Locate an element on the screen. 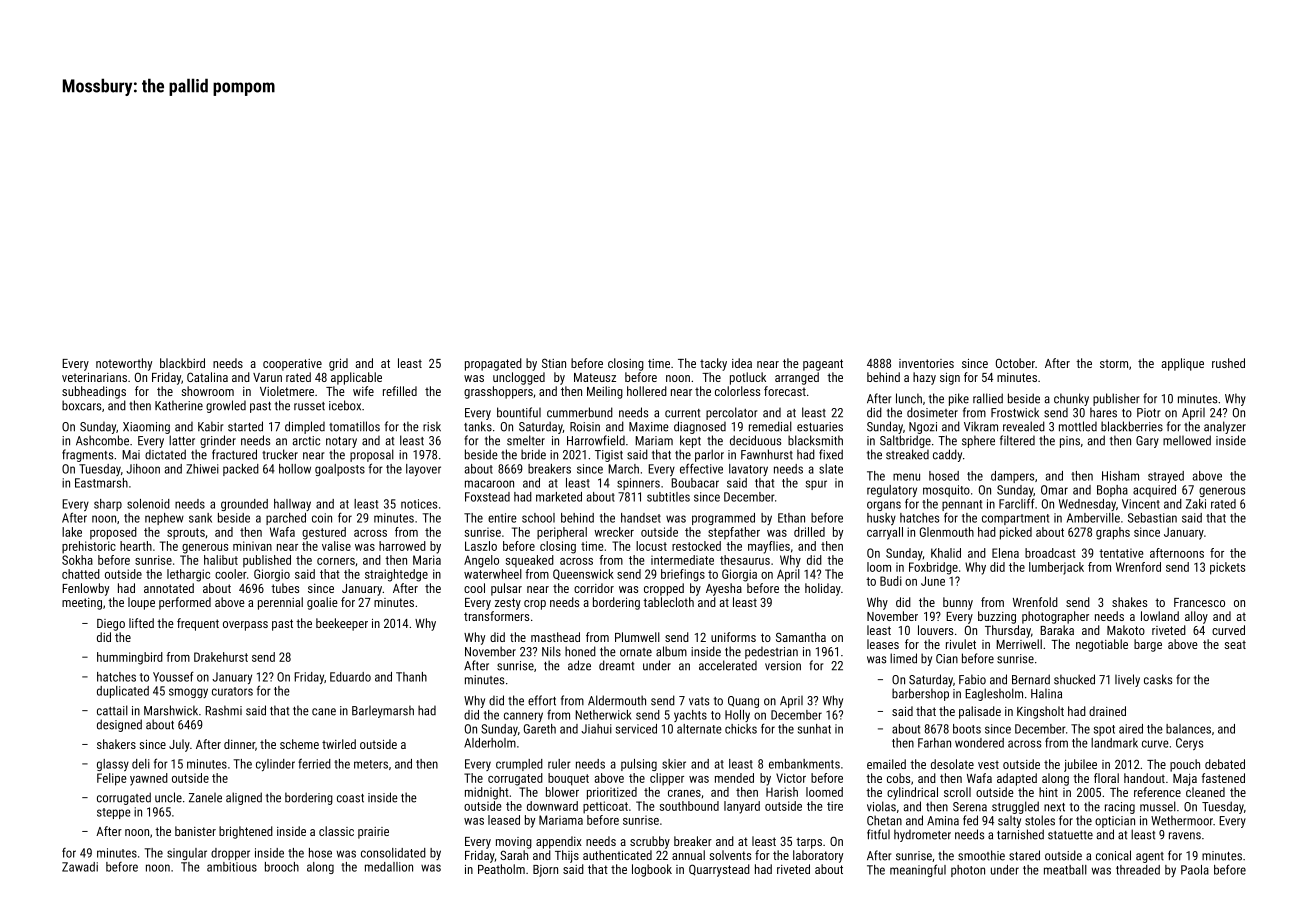  ruler is located at coordinates (559, 764).
